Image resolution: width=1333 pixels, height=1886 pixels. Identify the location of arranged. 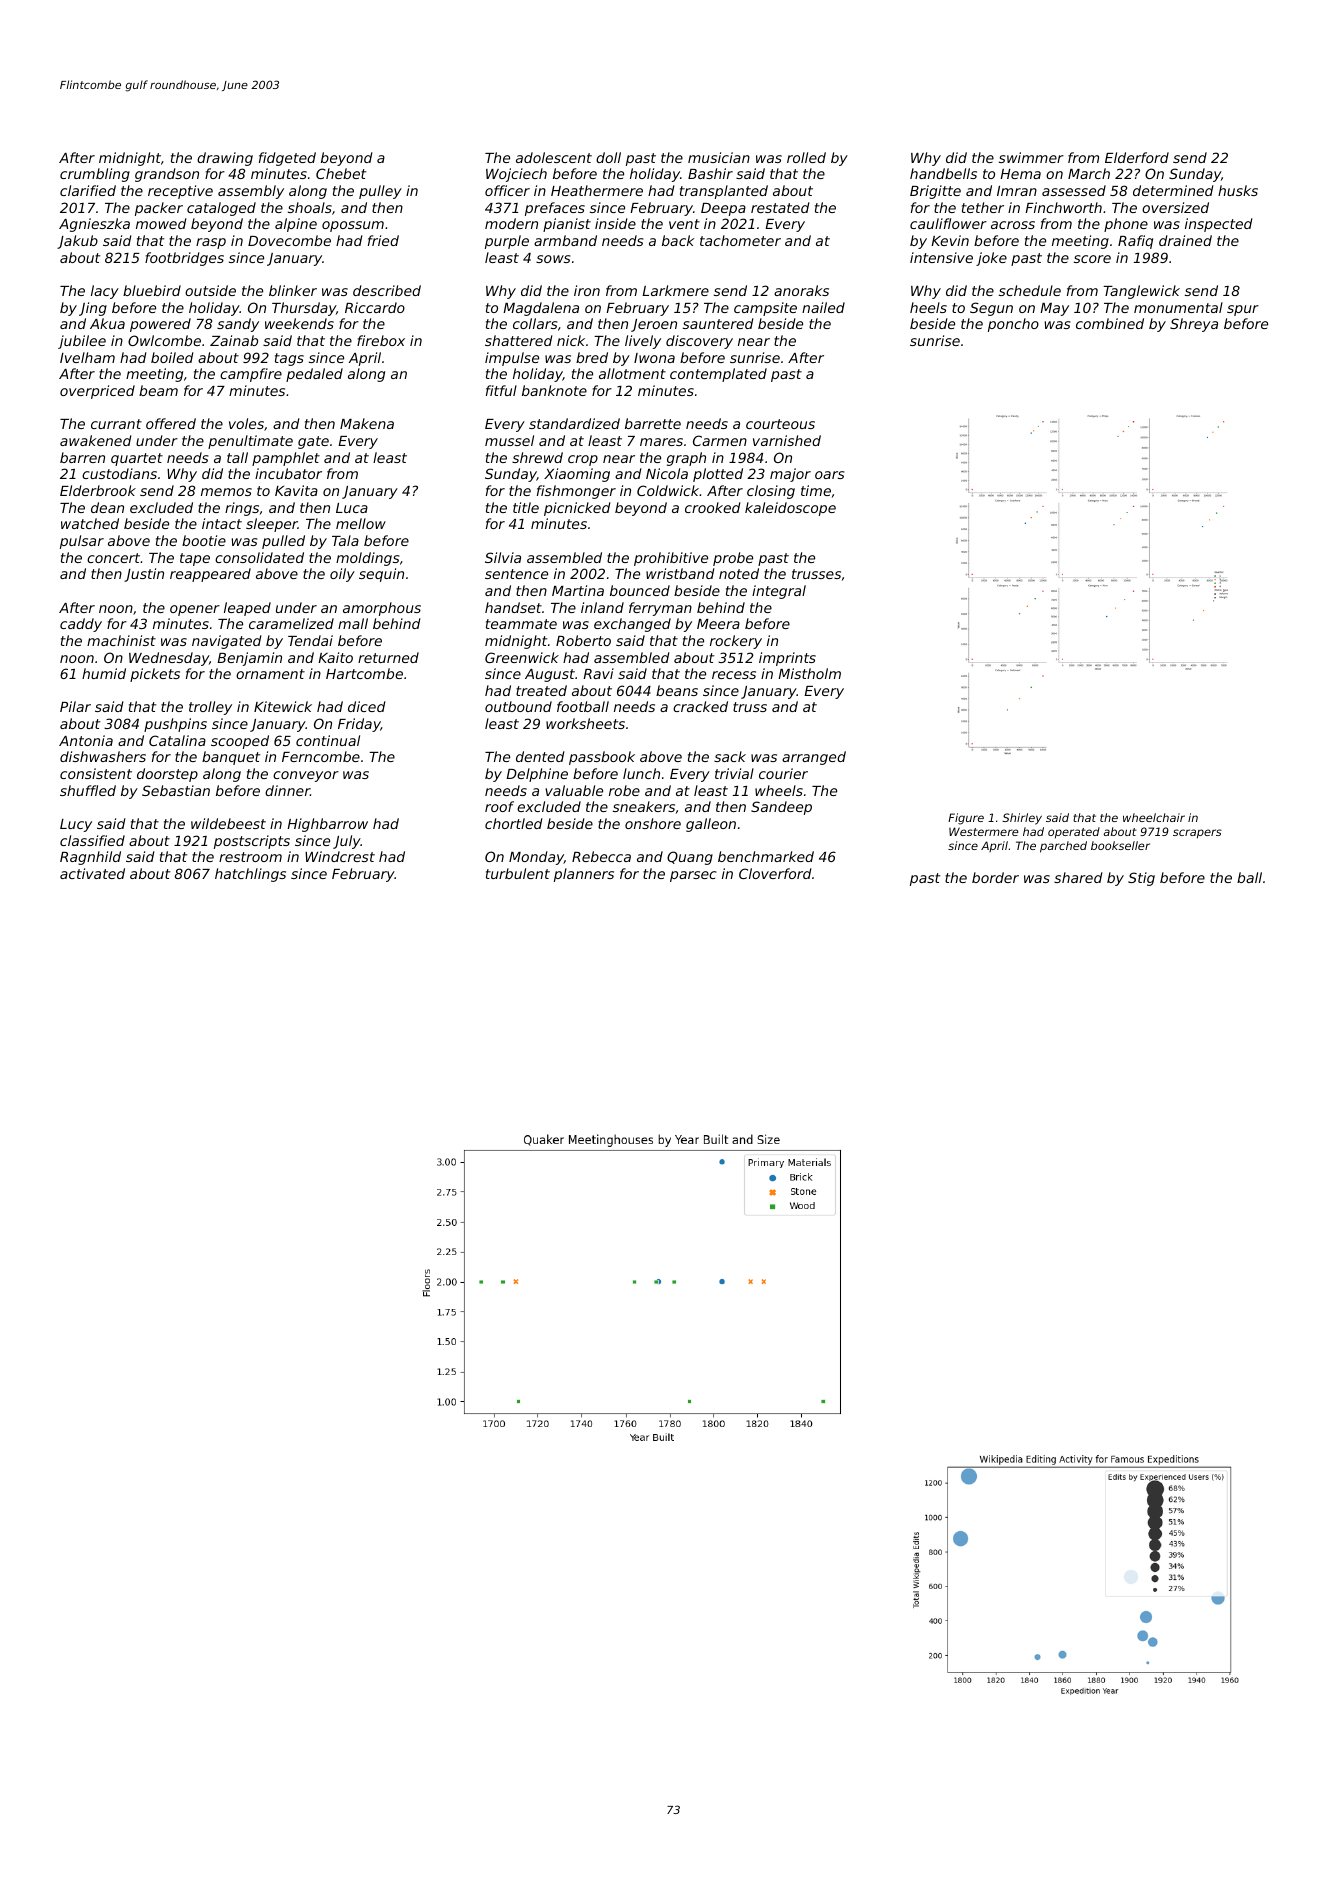
(814, 758).
